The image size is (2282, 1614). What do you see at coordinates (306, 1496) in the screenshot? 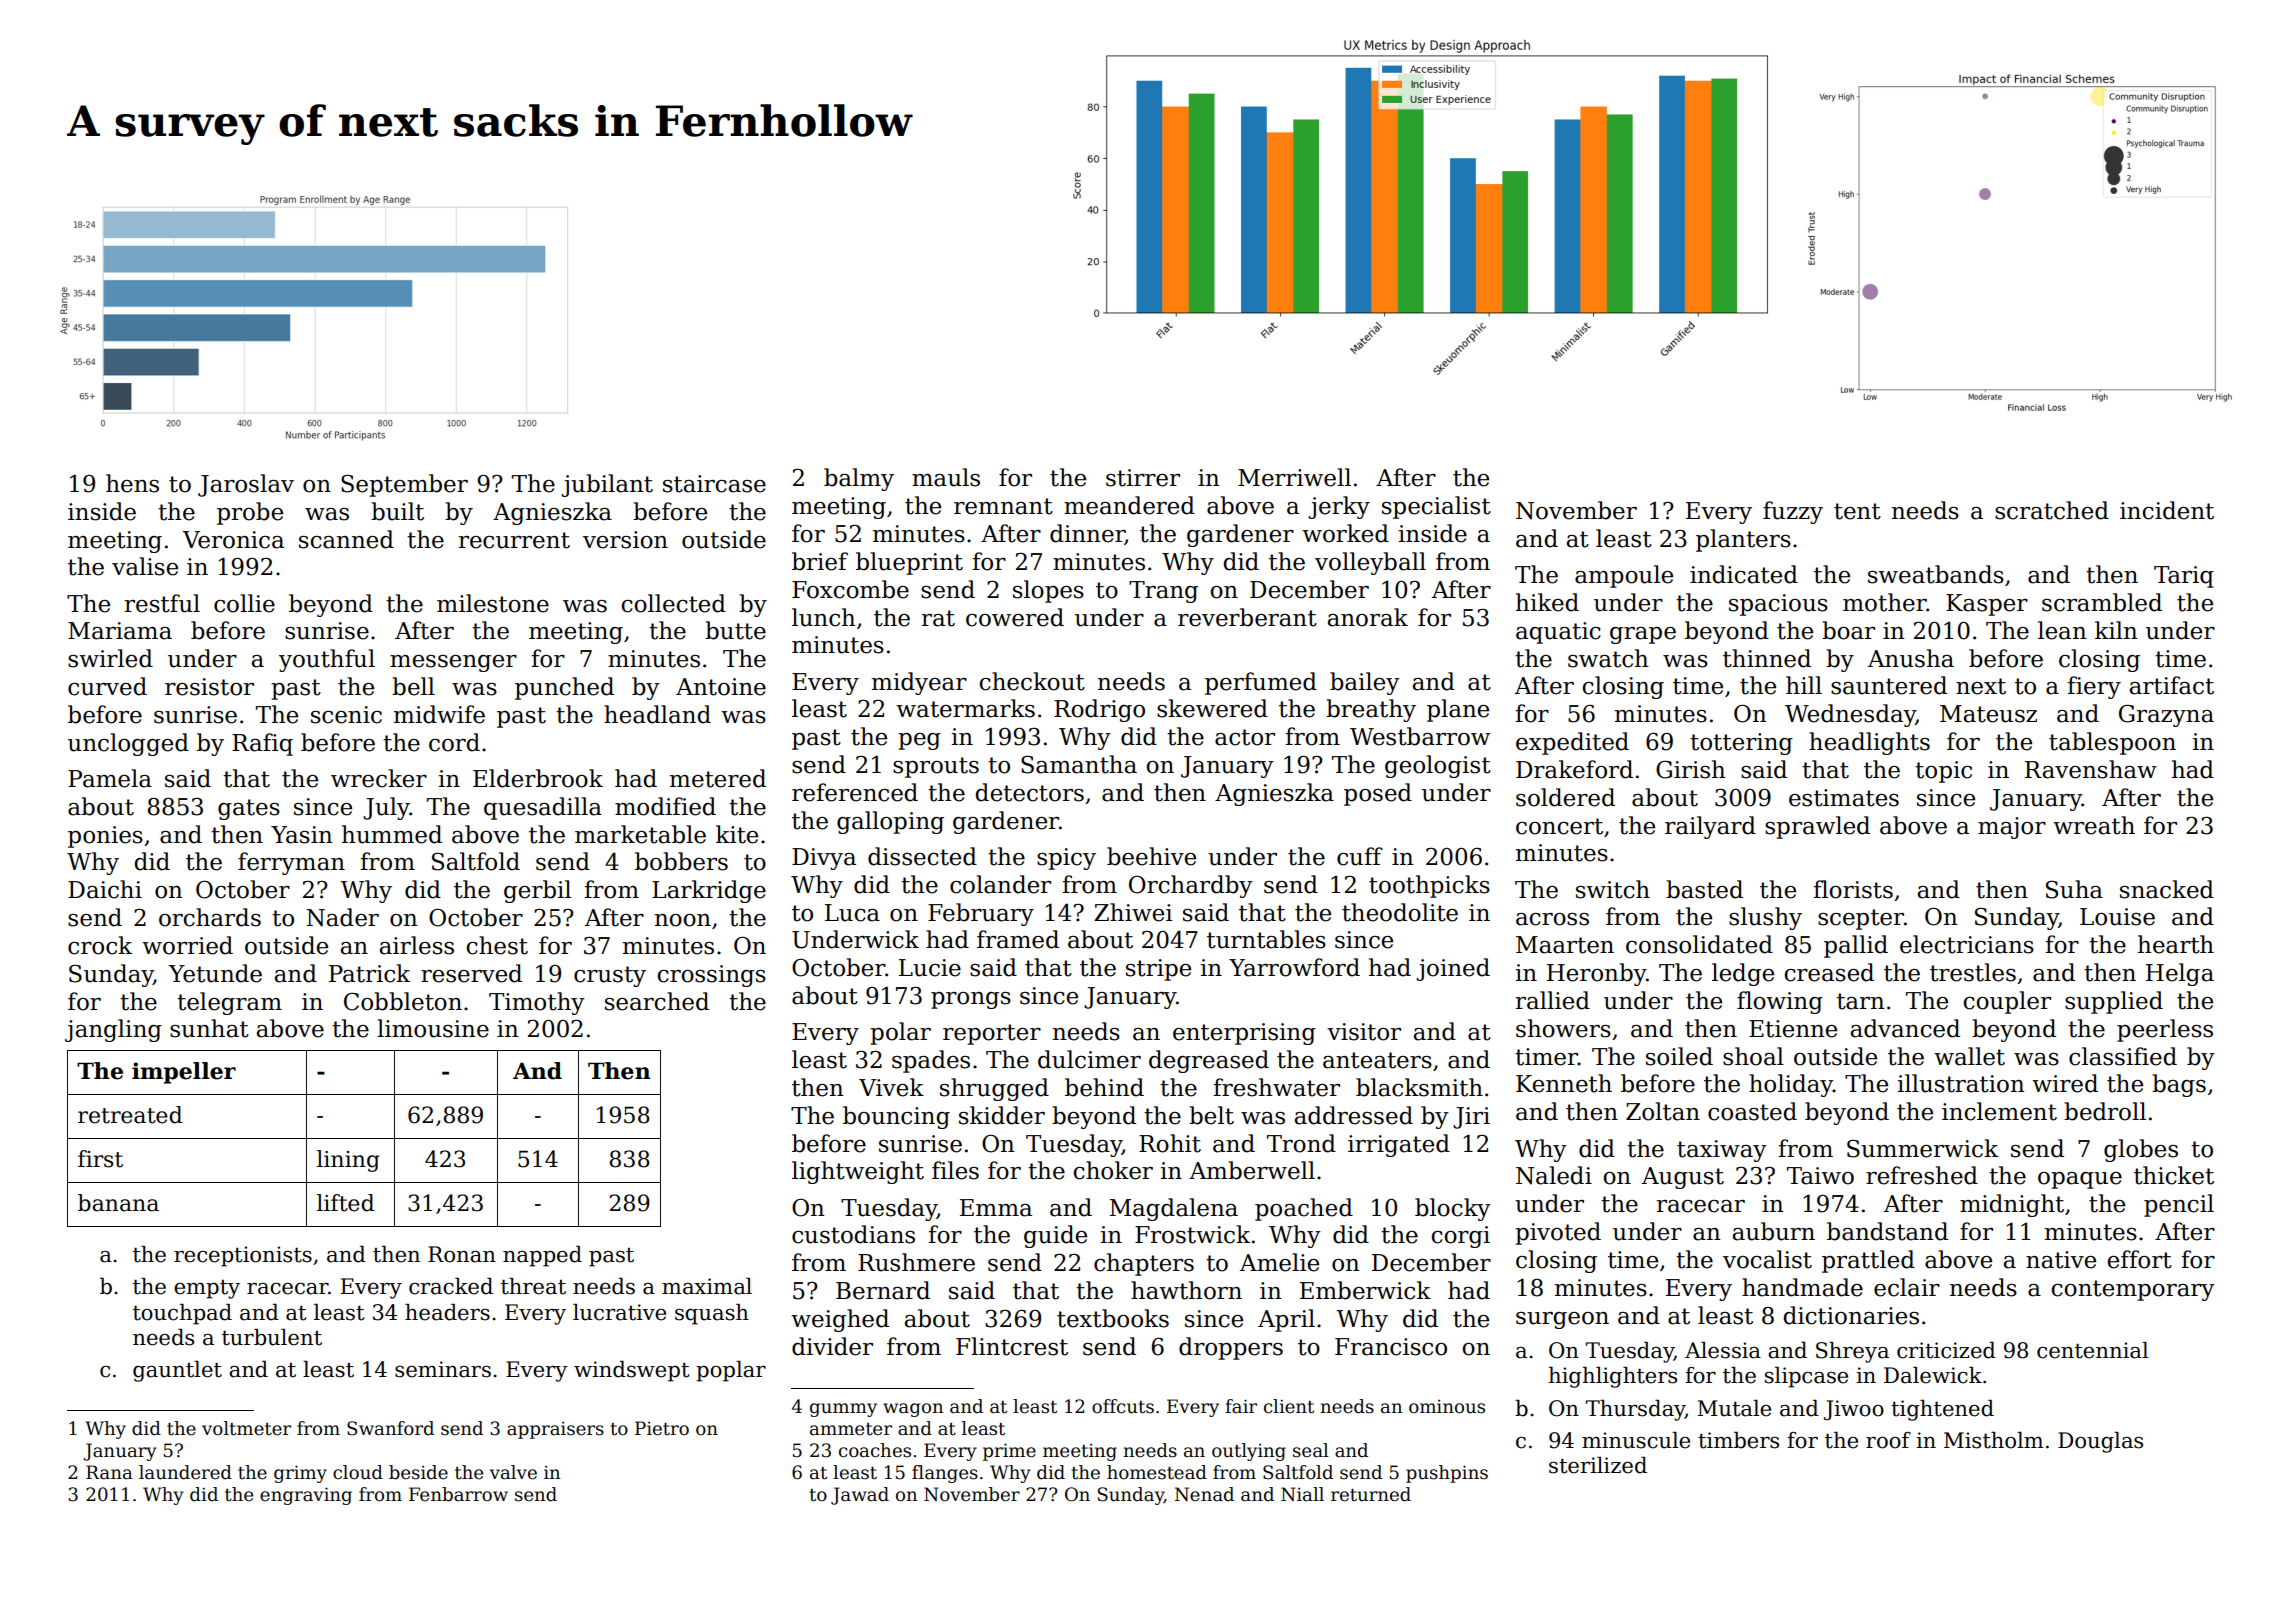
I see `engraving` at bounding box center [306, 1496].
